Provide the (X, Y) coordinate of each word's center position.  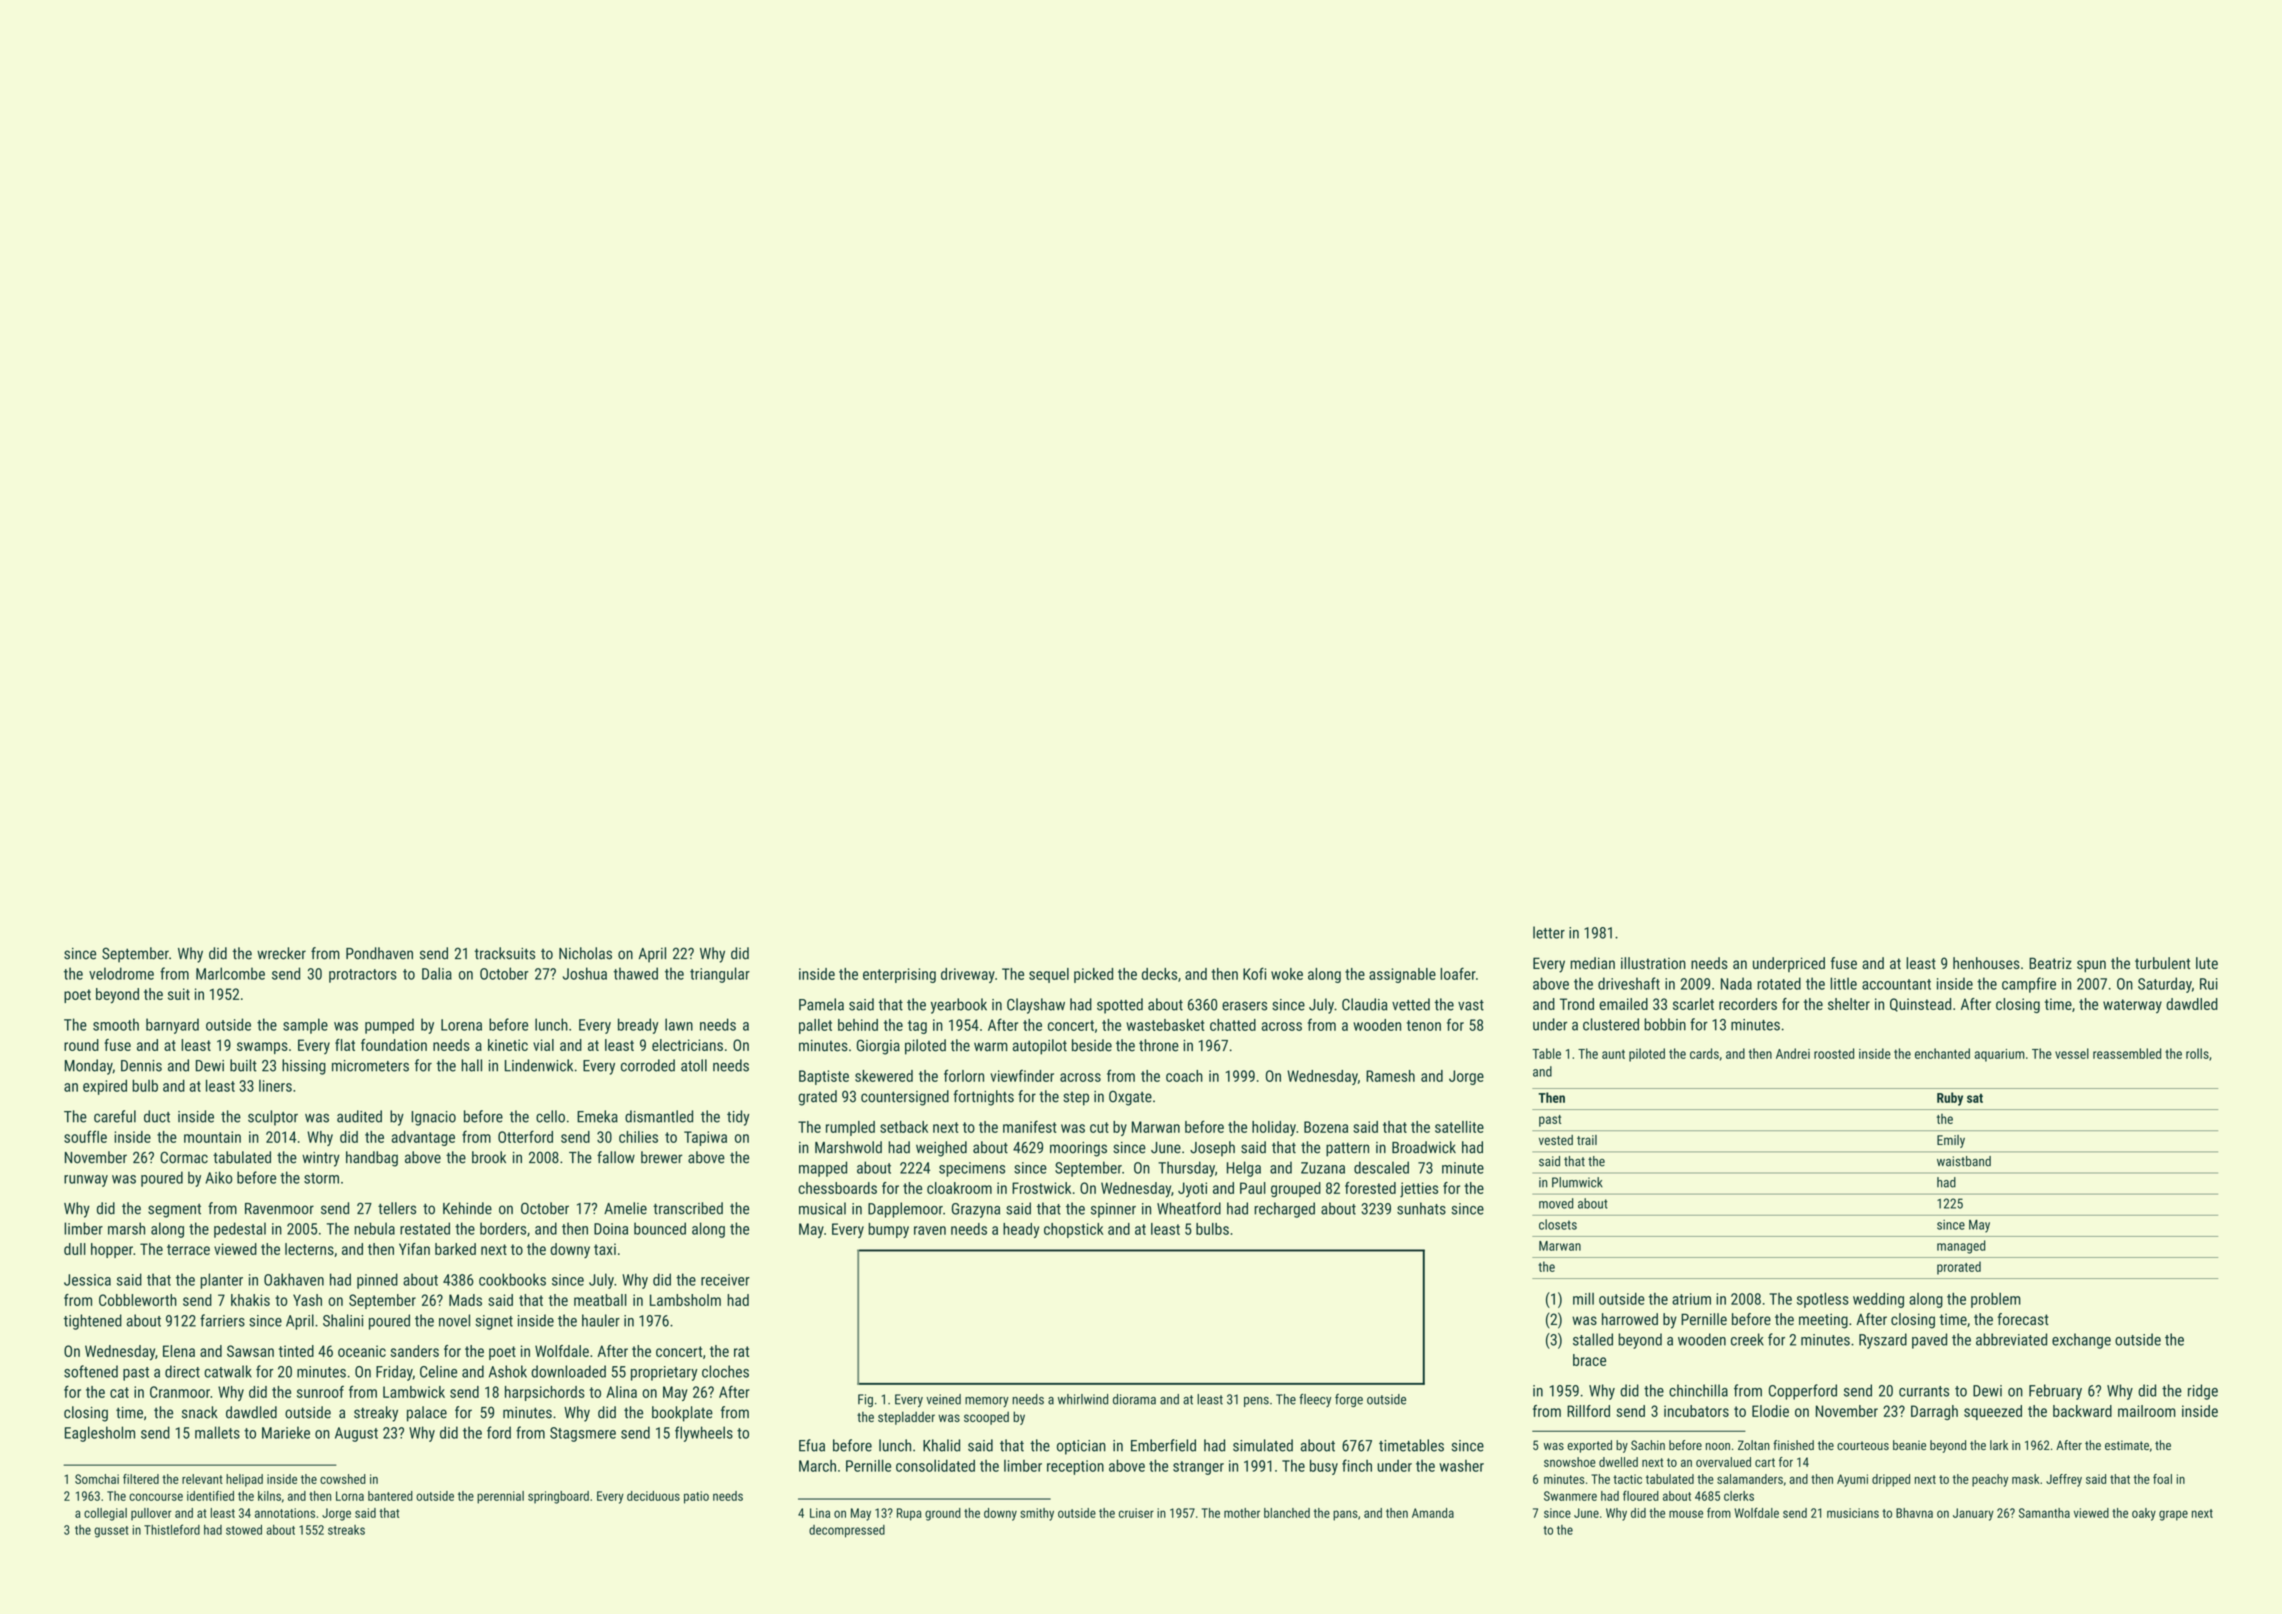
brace (1589, 1360)
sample (305, 1026)
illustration (1653, 963)
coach (1184, 1076)
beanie (1909, 1445)
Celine (438, 1371)
